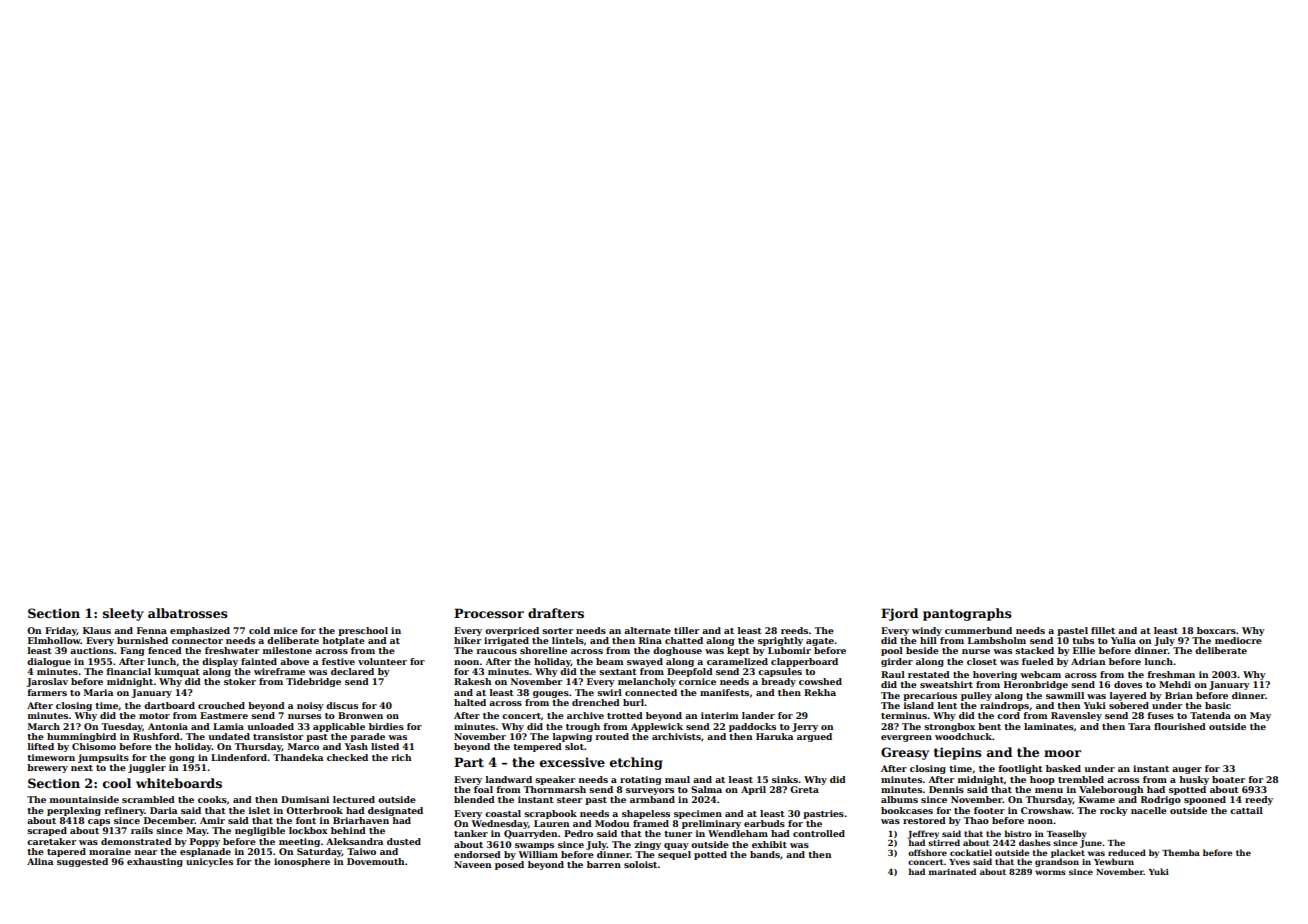 The image size is (1308, 924). What do you see at coordinates (554, 789) in the screenshot?
I see `Thornmarsh` at bounding box center [554, 789].
